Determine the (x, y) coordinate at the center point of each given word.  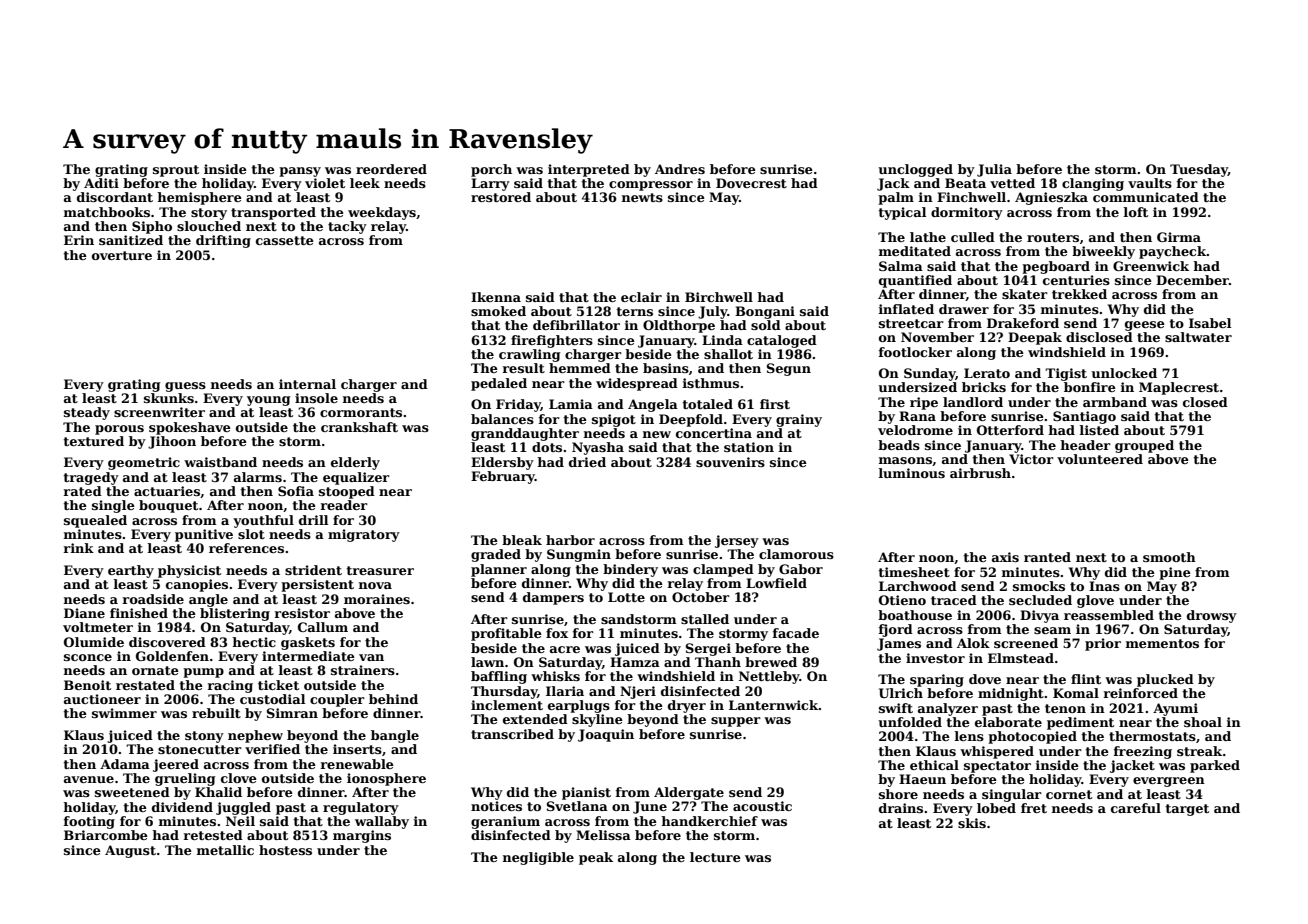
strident (313, 570)
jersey (737, 541)
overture (122, 255)
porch (491, 170)
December (1192, 280)
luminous (912, 473)
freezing (1143, 752)
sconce (88, 657)
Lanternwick (774, 705)
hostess (285, 850)
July (713, 312)
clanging (1093, 184)
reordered (391, 169)
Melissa (603, 835)
